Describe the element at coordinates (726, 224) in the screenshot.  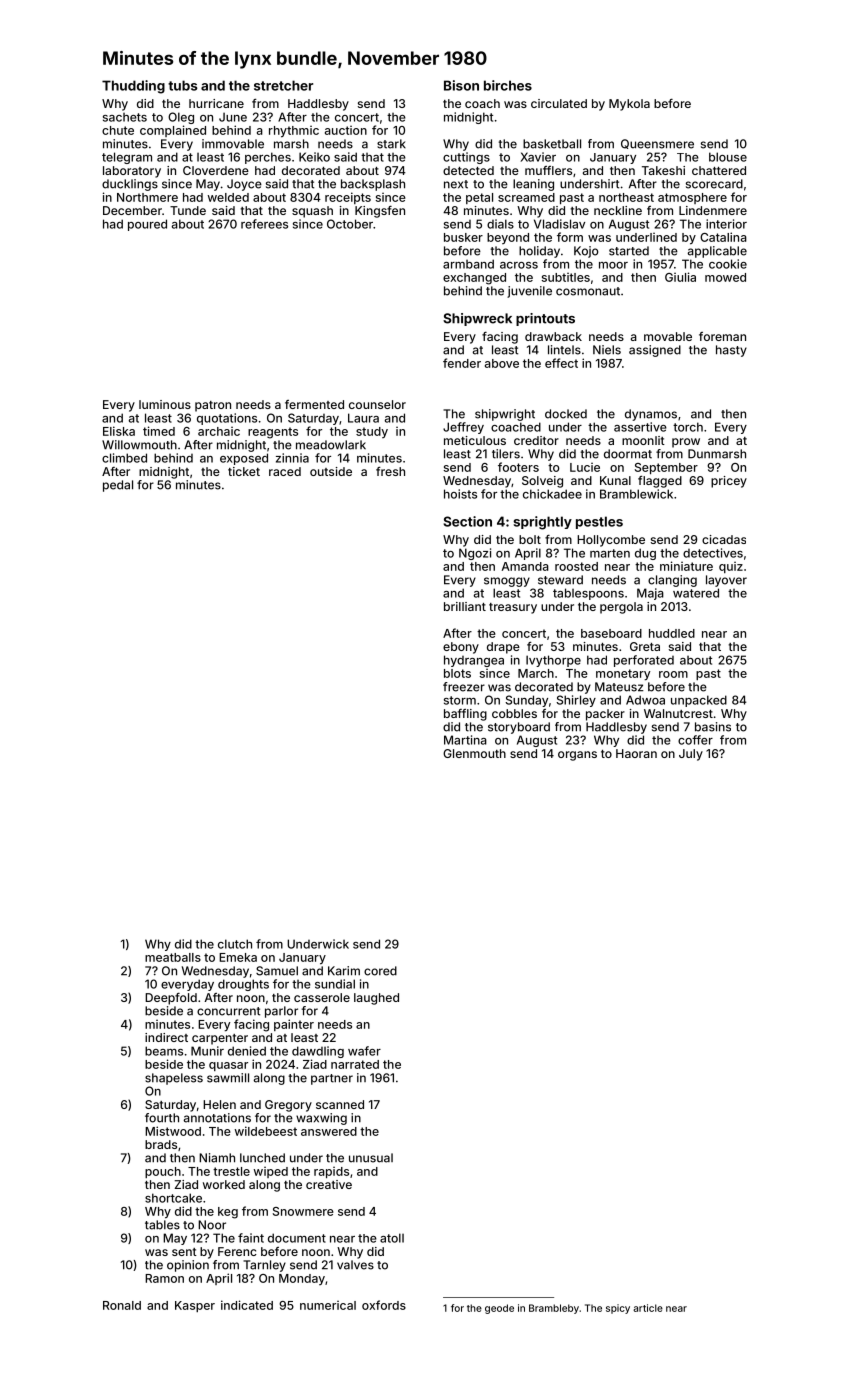
I see `interior` at that location.
